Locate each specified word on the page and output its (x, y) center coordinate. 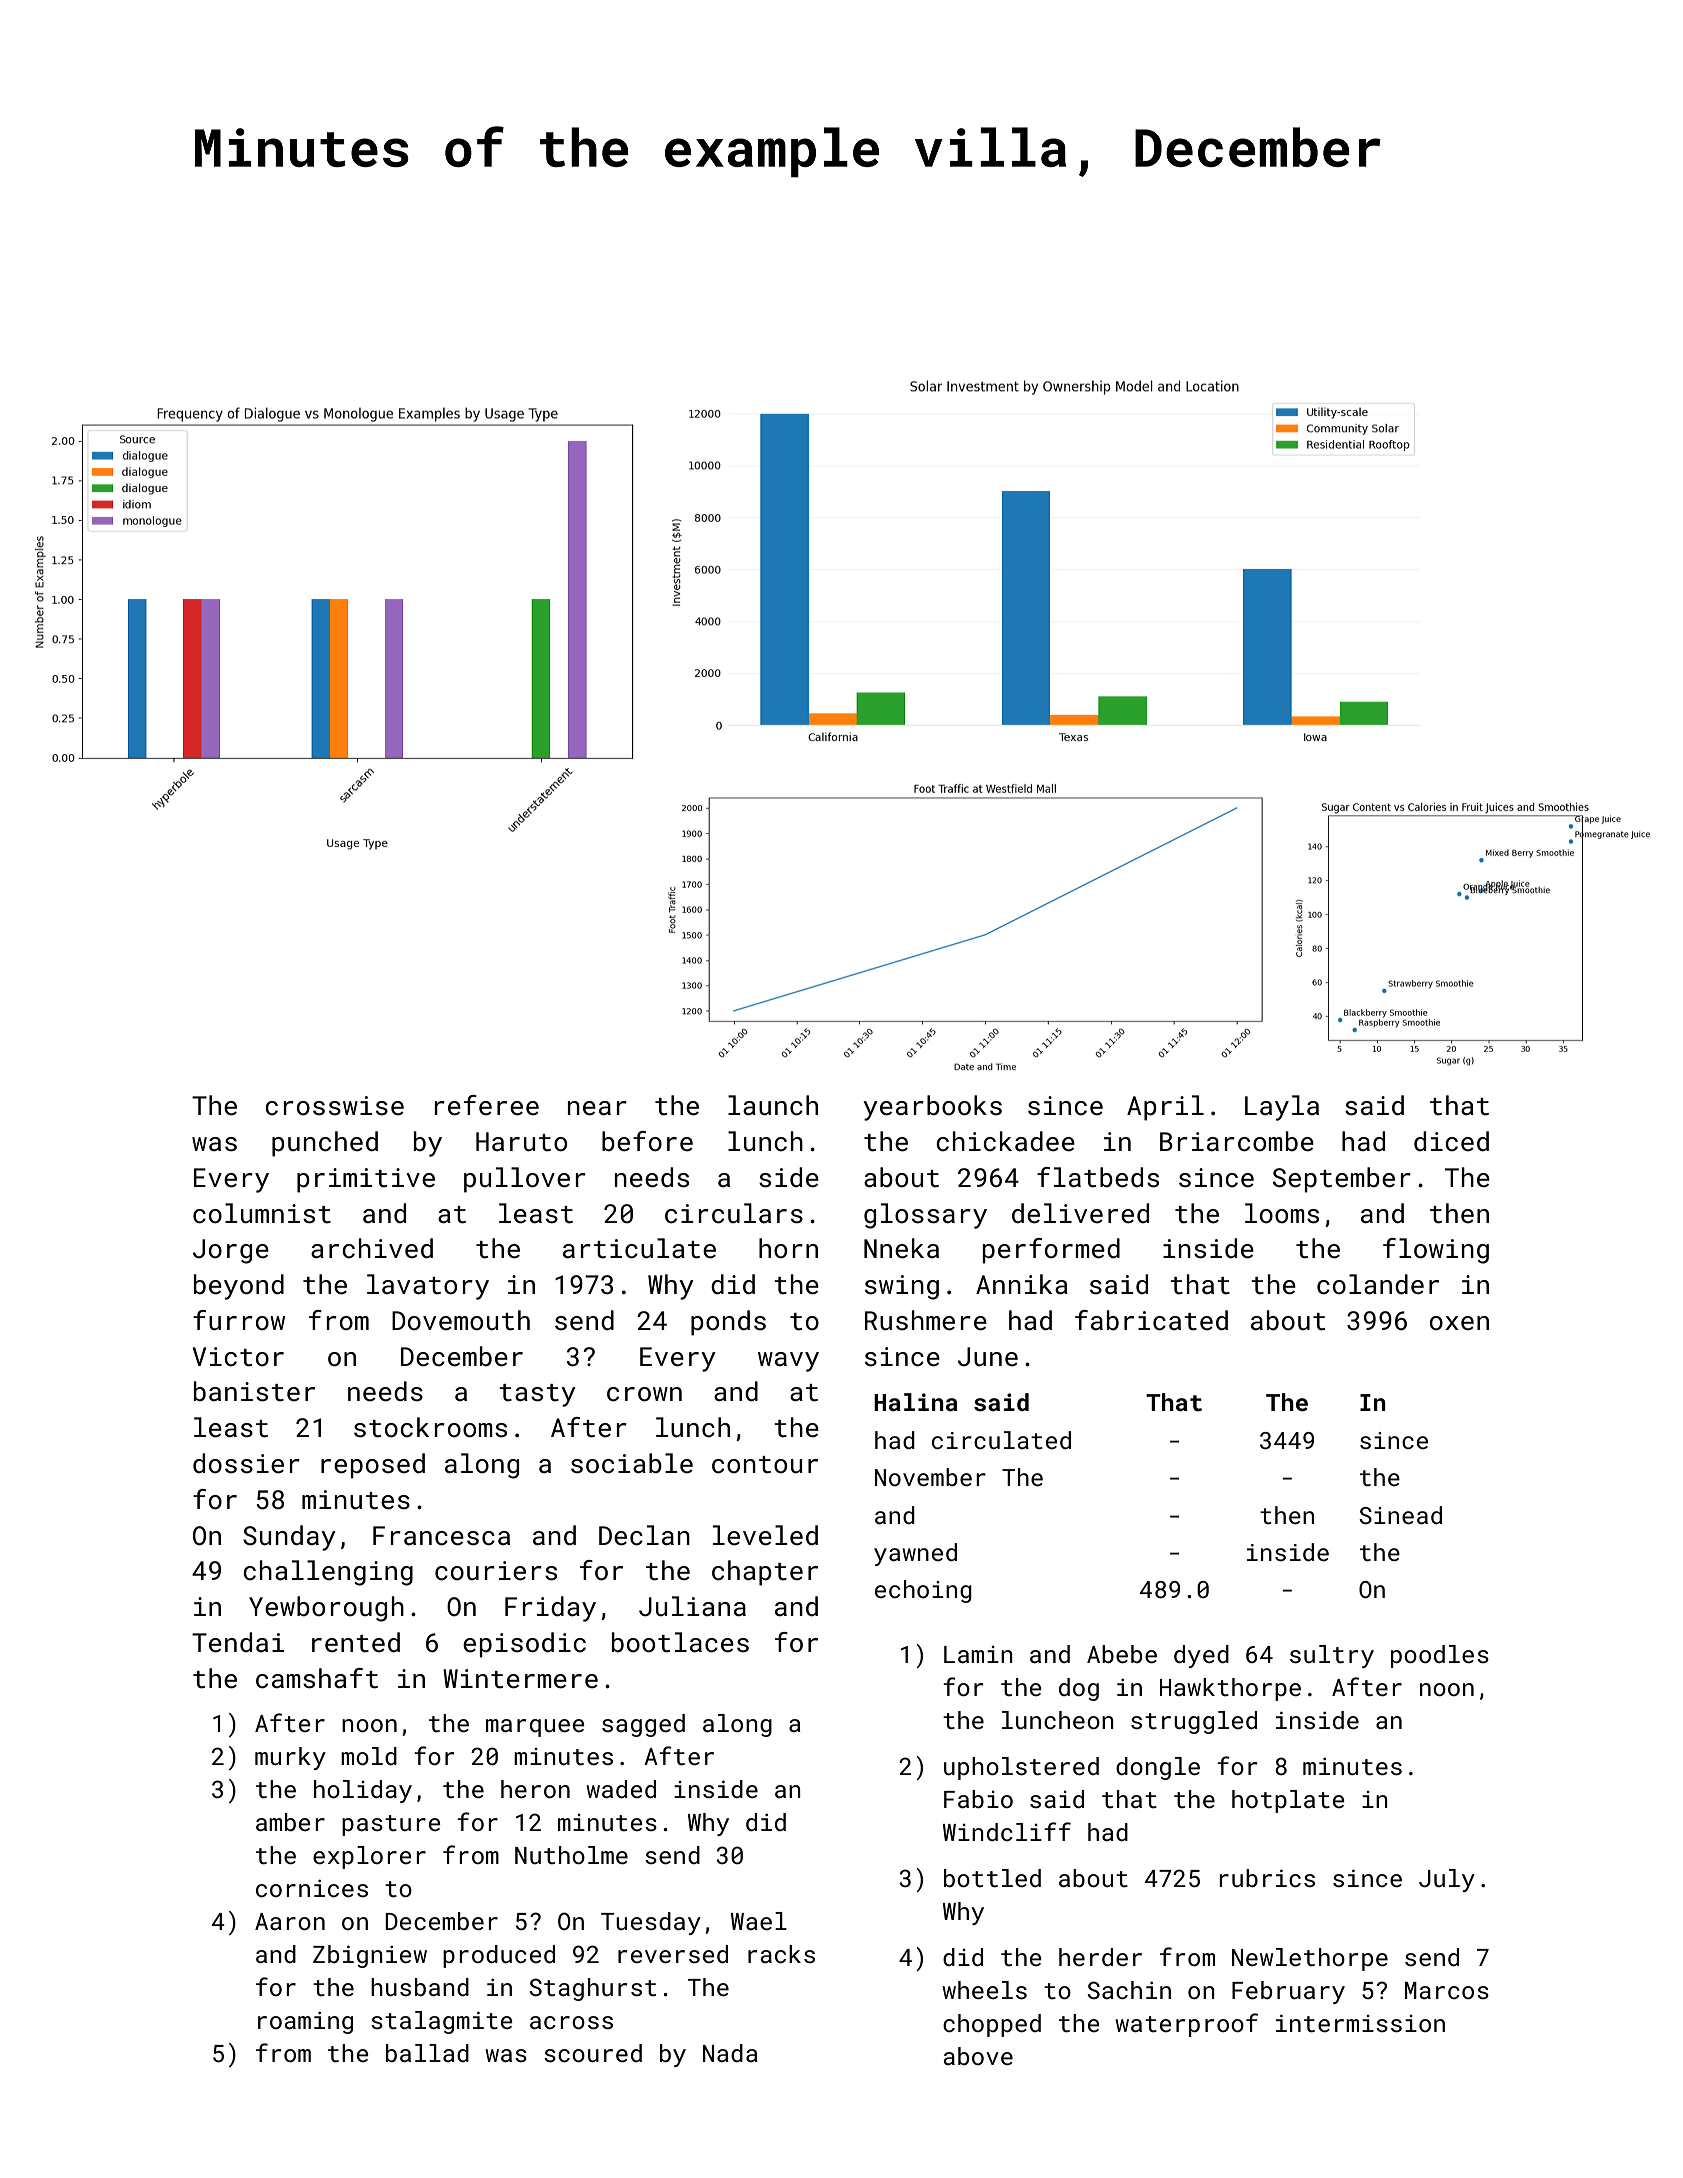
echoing (923, 1591)
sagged (643, 1725)
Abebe (1122, 1654)
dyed (1201, 1656)
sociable (632, 1463)
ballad (427, 2053)
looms (1282, 1213)
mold (369, 1756)
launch (773, 1105)
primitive (366, 1180)
